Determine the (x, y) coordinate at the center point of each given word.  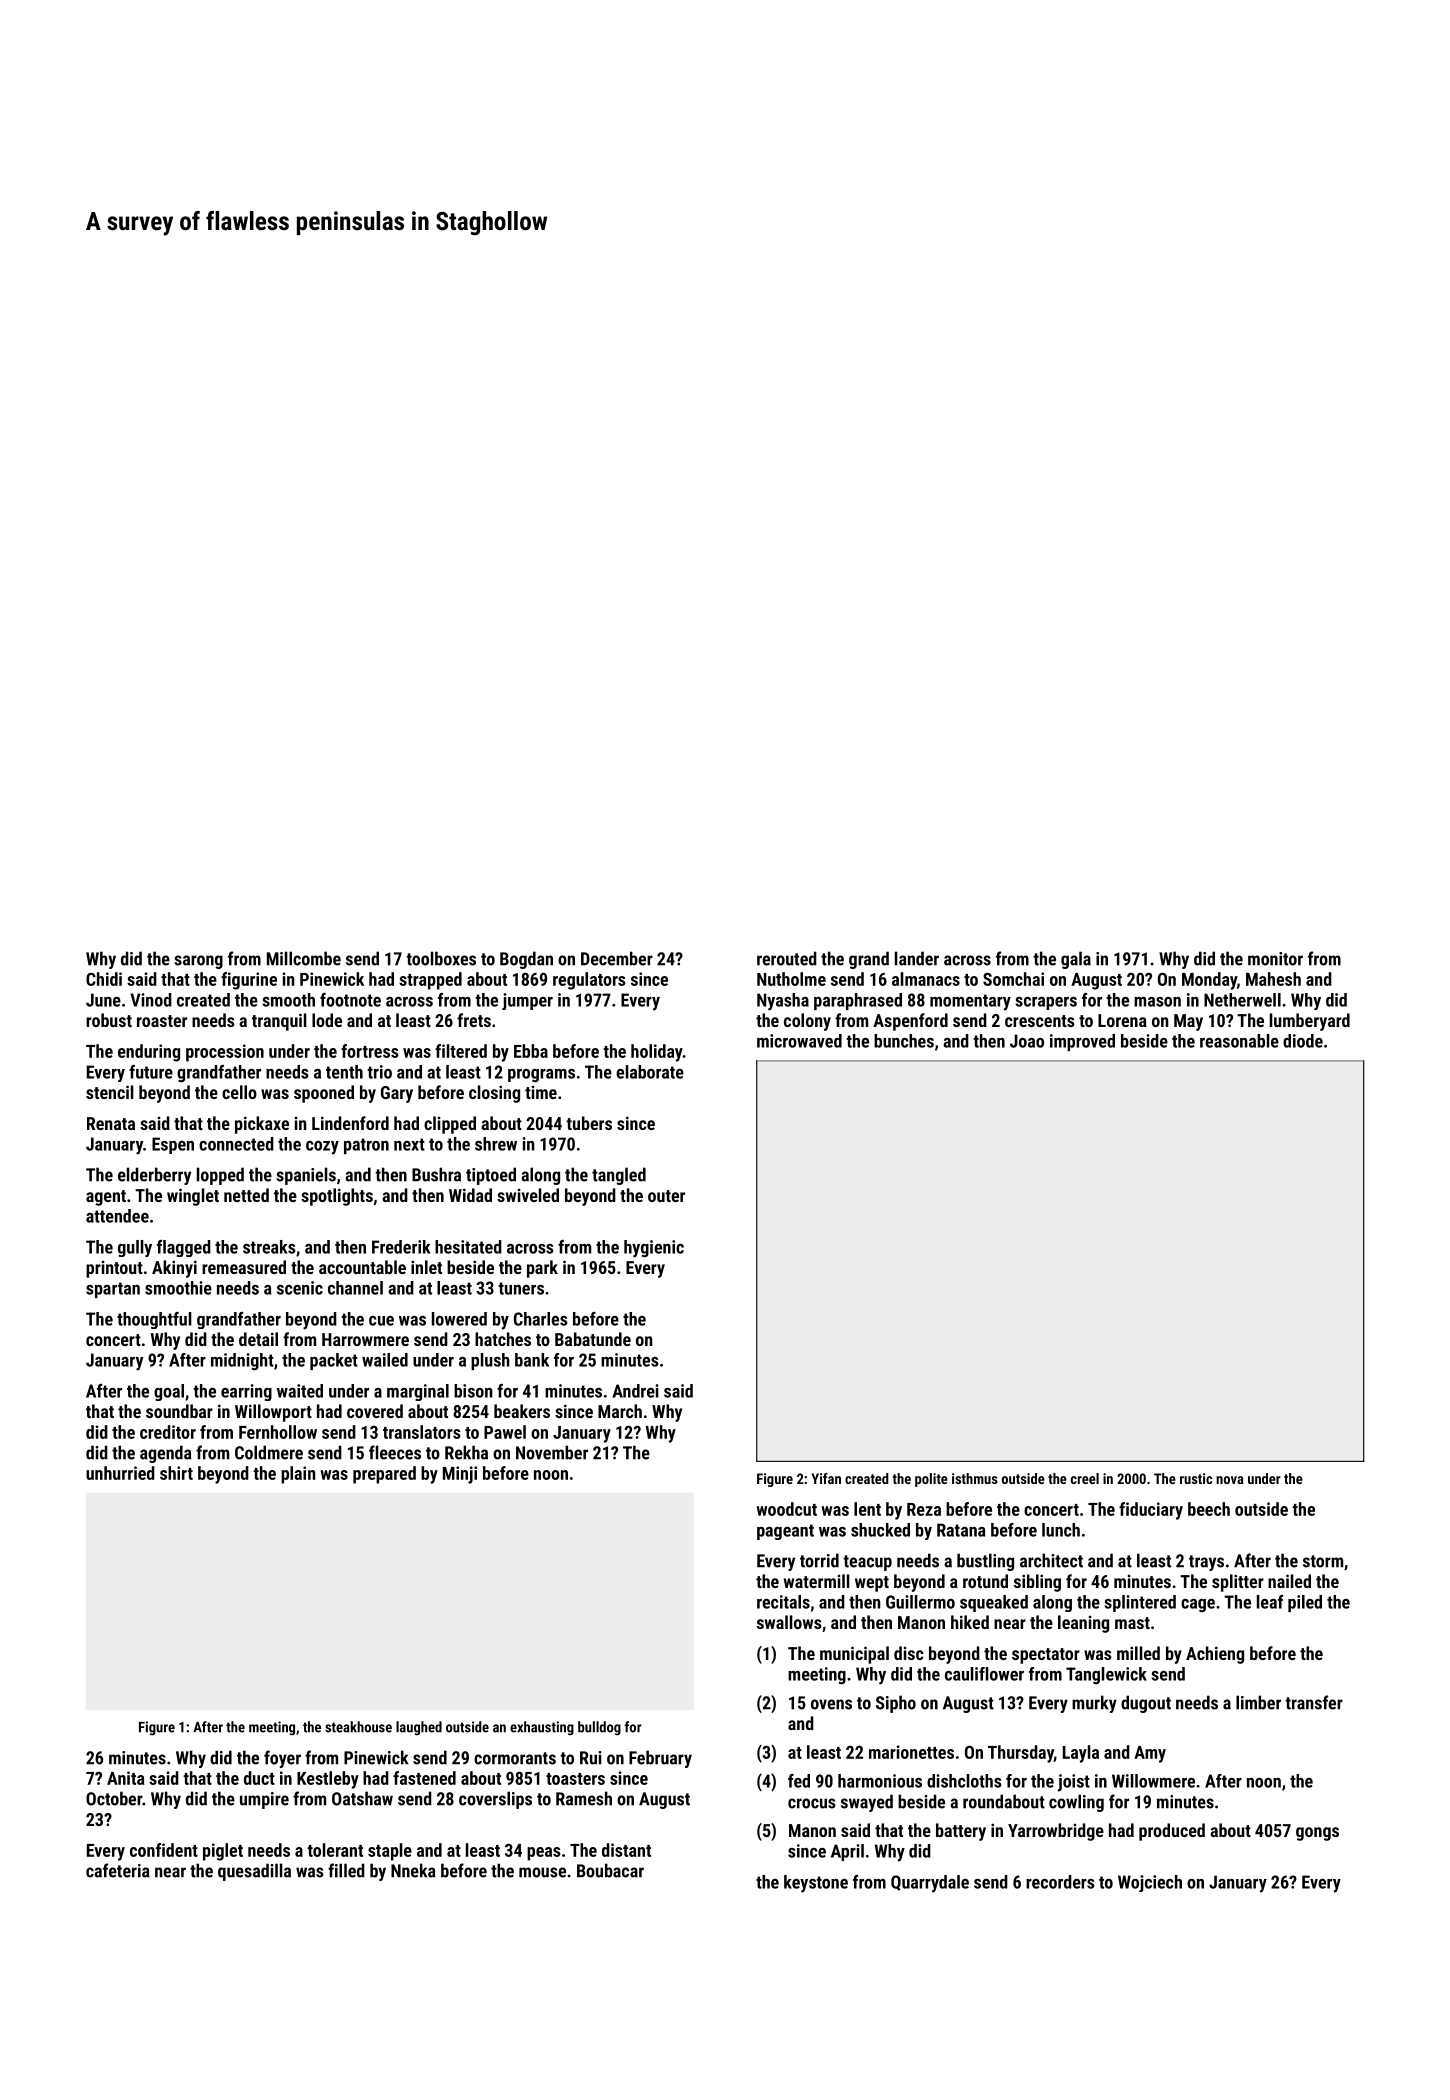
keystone (816, 1884)
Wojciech (1150, 1883)
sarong (198, 962)
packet (334, 1361)
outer (666, 1196)
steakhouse (358, 1727)
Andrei (636, 1391)
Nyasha (783, 1002)
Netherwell (1242, 1000)
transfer (1314, 1702)
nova (1230, 1480)
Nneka (413, 1870)
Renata (111, 1123)
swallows (789, 1622)
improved (1082, 1042)
